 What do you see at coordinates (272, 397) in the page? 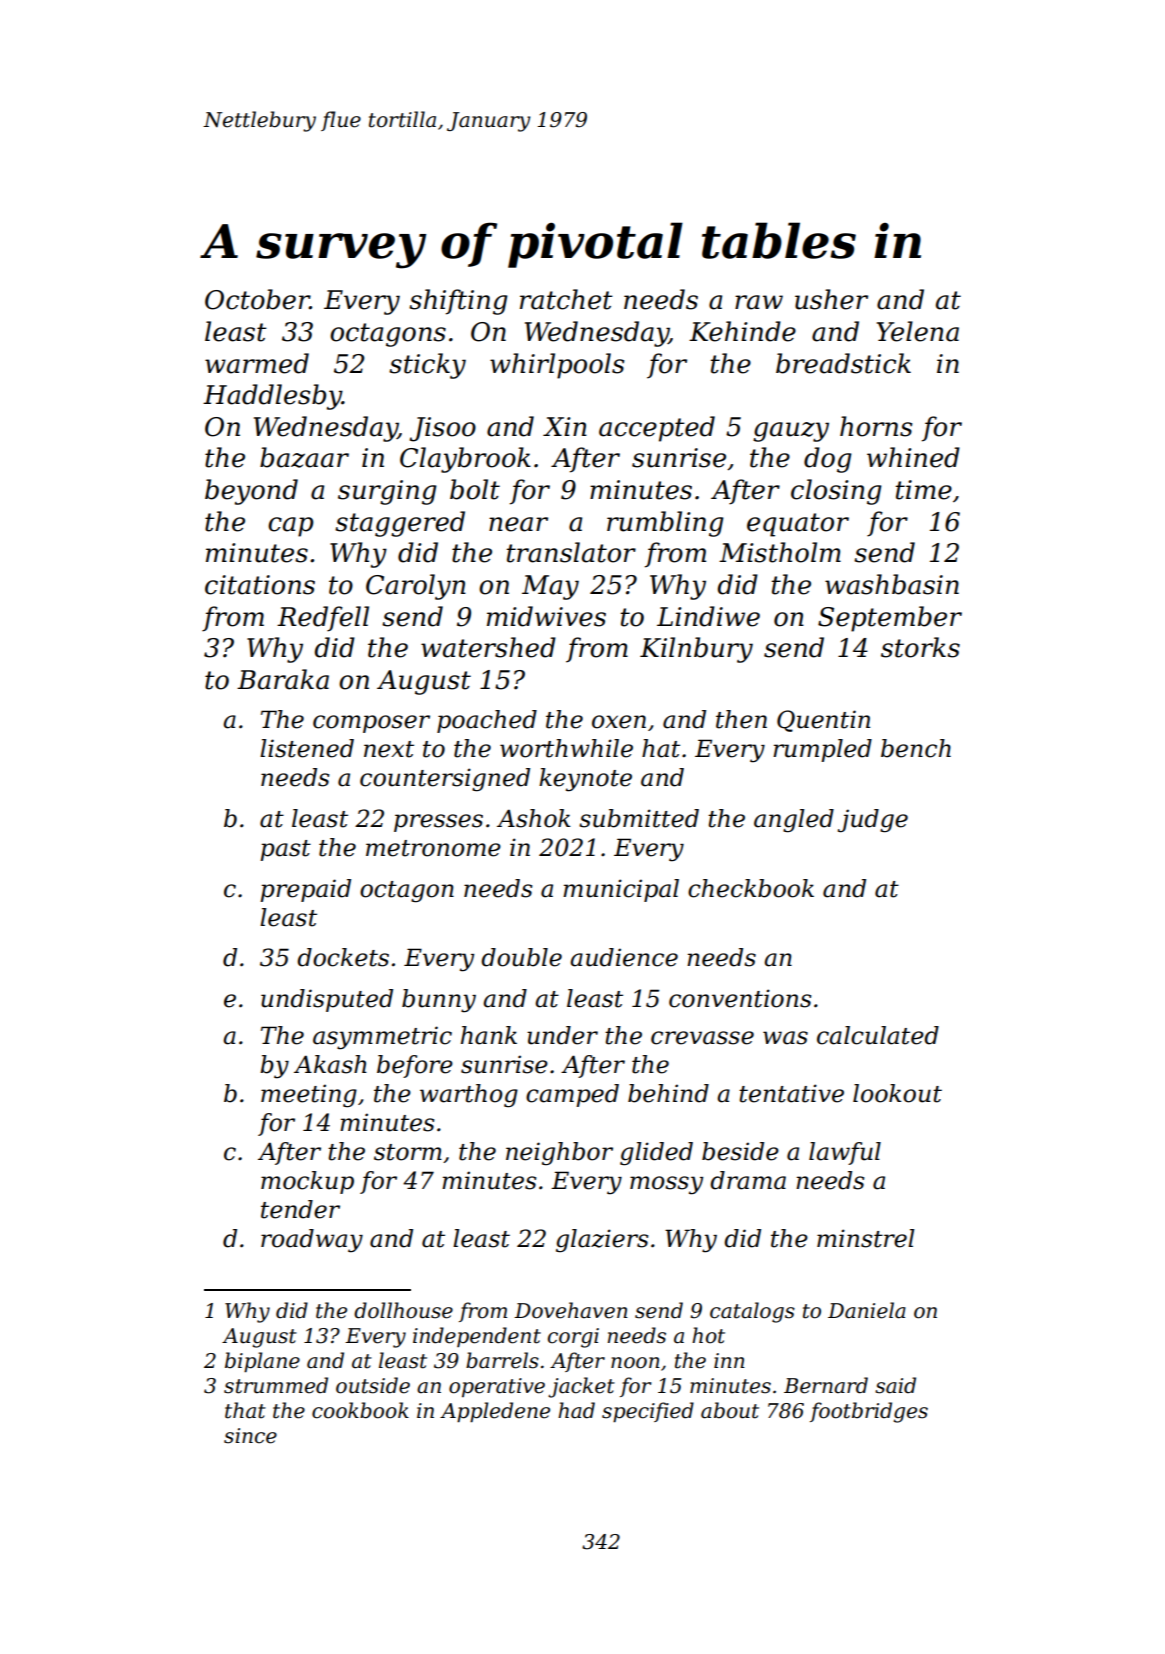
I see `Haddlesby` at bounding box center [272, 397].
